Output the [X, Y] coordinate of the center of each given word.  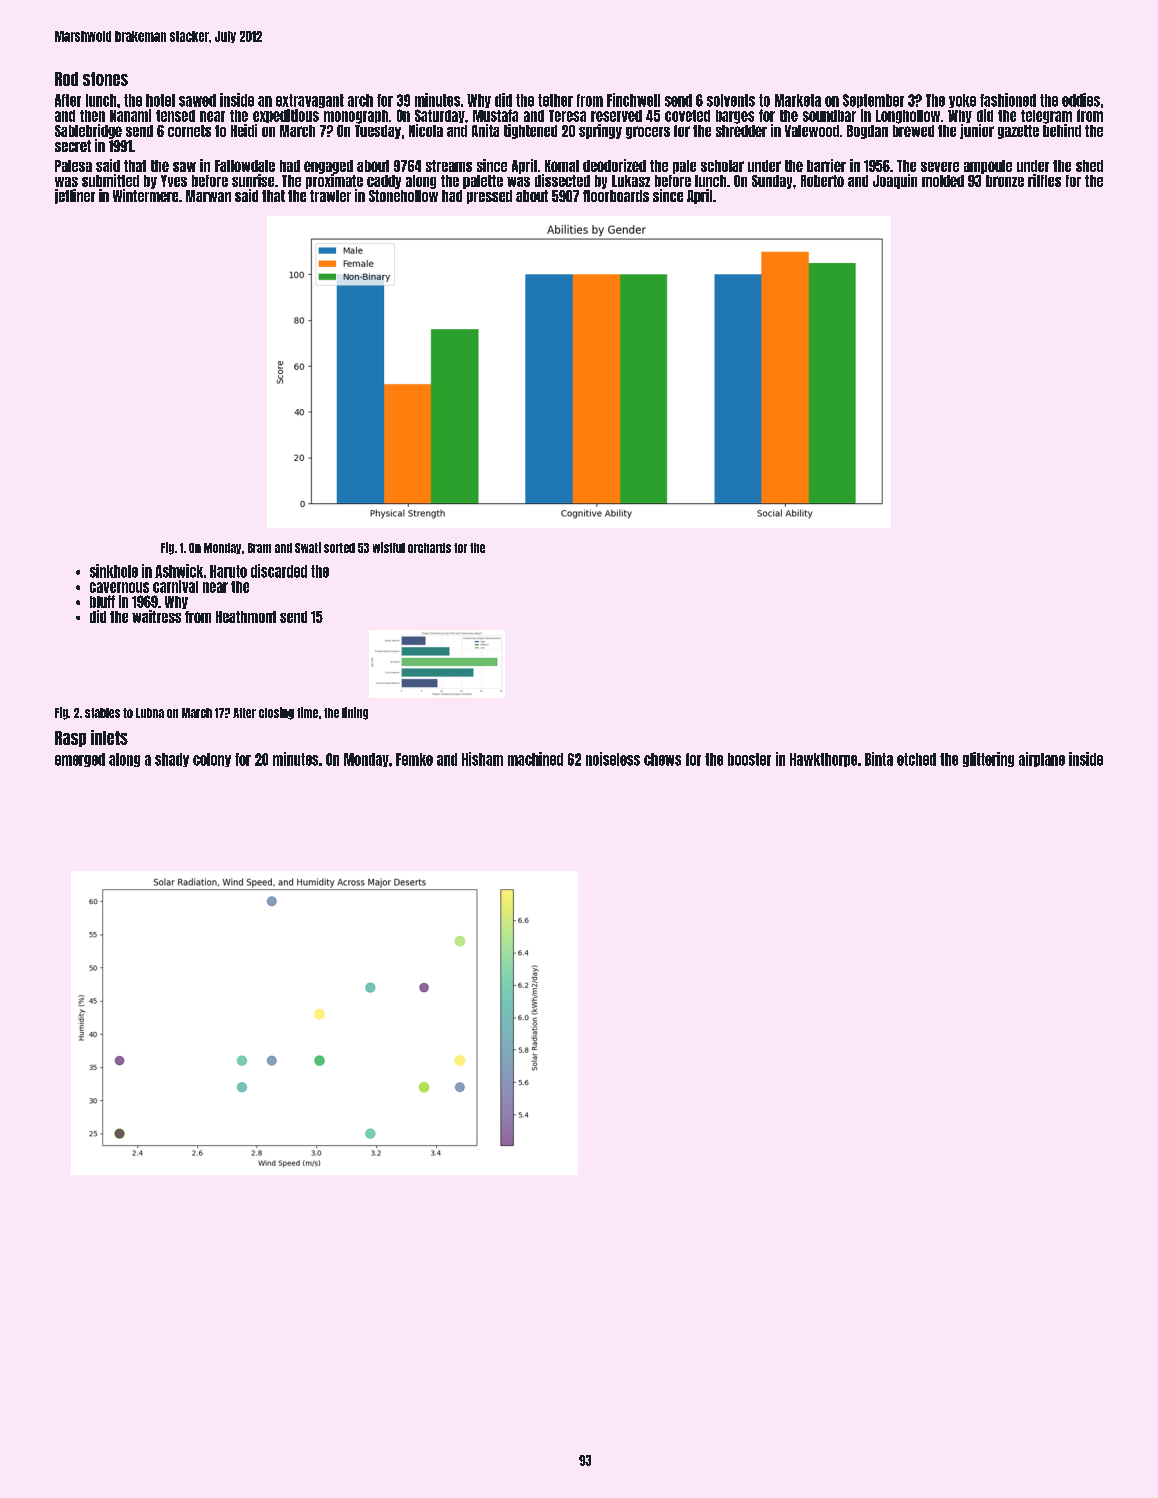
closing [276, 713]
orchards [429, 548]
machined [535, 759]
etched [916, 759]
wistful [389, 547]
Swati [308, 547]
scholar [722, 166]
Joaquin [895, 181]
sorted [339, 548]
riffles [1044, 180]
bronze [1005, 181]
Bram [259, 548]
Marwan [208, 196]
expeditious [286, 116]
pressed [489, 197]
